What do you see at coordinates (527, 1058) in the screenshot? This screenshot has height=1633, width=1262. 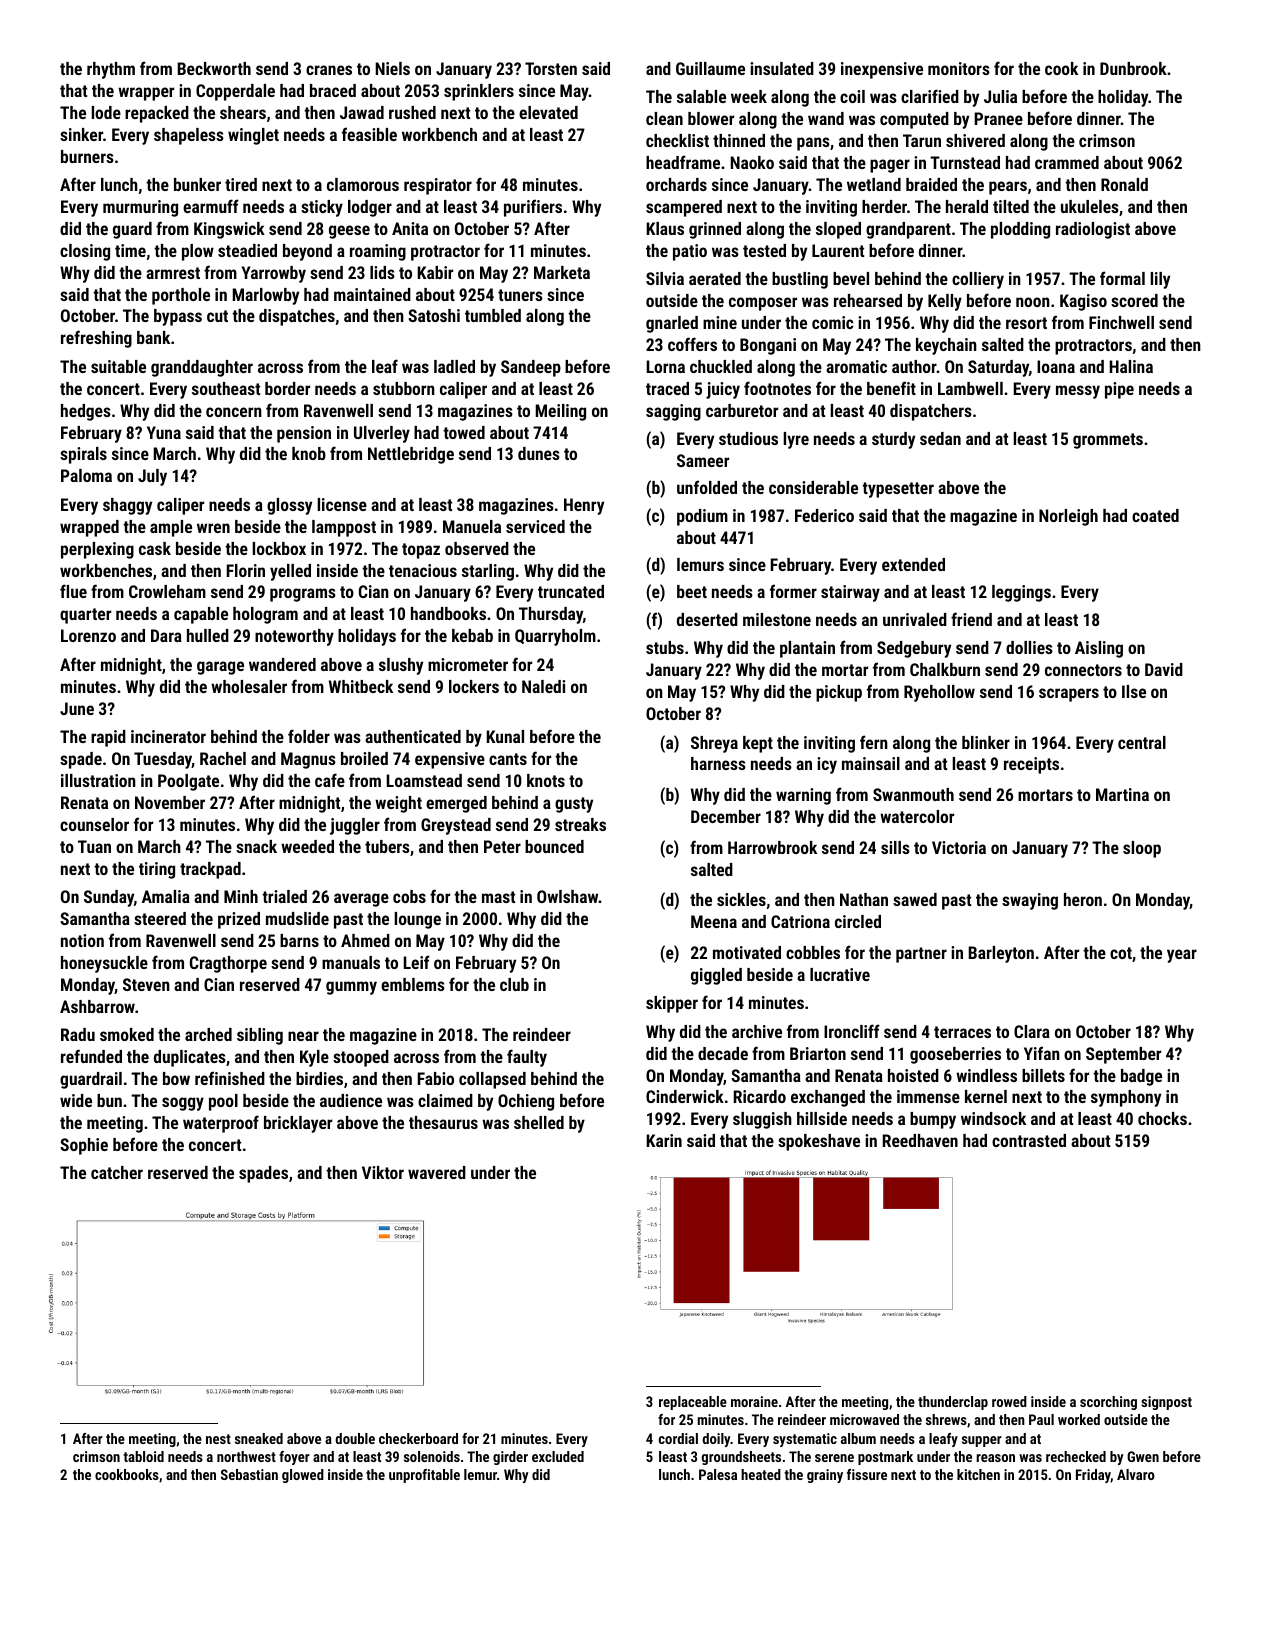 I see `faulty` at bounding box center [527, 1058].
